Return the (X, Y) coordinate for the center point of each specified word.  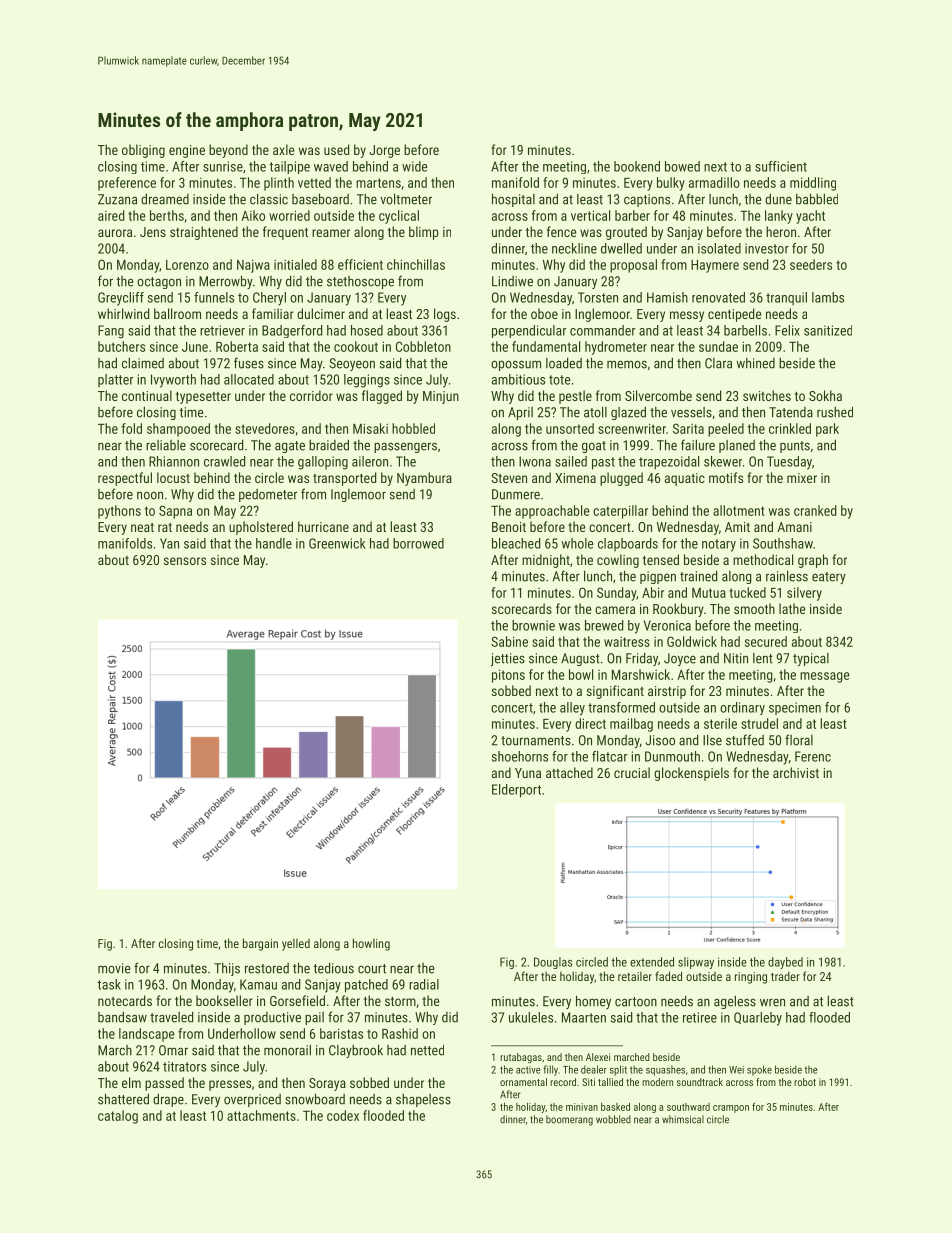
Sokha (825, 395)
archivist (796, 772)
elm (131, 1082)
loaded (564, 363)
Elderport (516, 791)
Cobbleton (423, 346)
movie (114, 968)
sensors (185, 561)
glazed (628, 413)
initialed (295, 264)
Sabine (509, 641)
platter (115, 380)
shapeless (423, 1100)
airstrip (667, 692)
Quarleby (758, 1019)
